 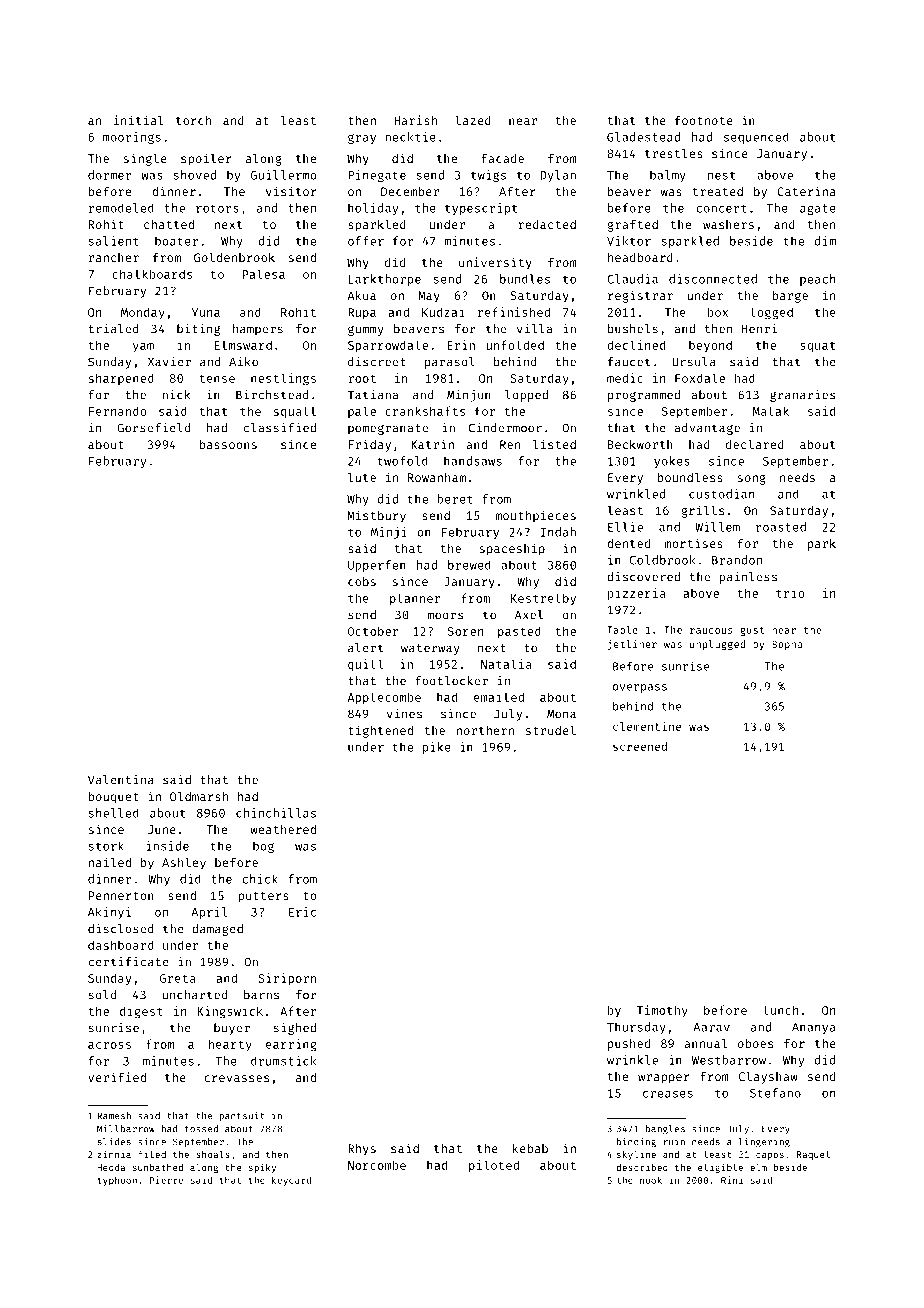 What do you see at coordinates (775, 1093) in the screenshot?
I see `Stefano` at bounding box center [775, 1093].
